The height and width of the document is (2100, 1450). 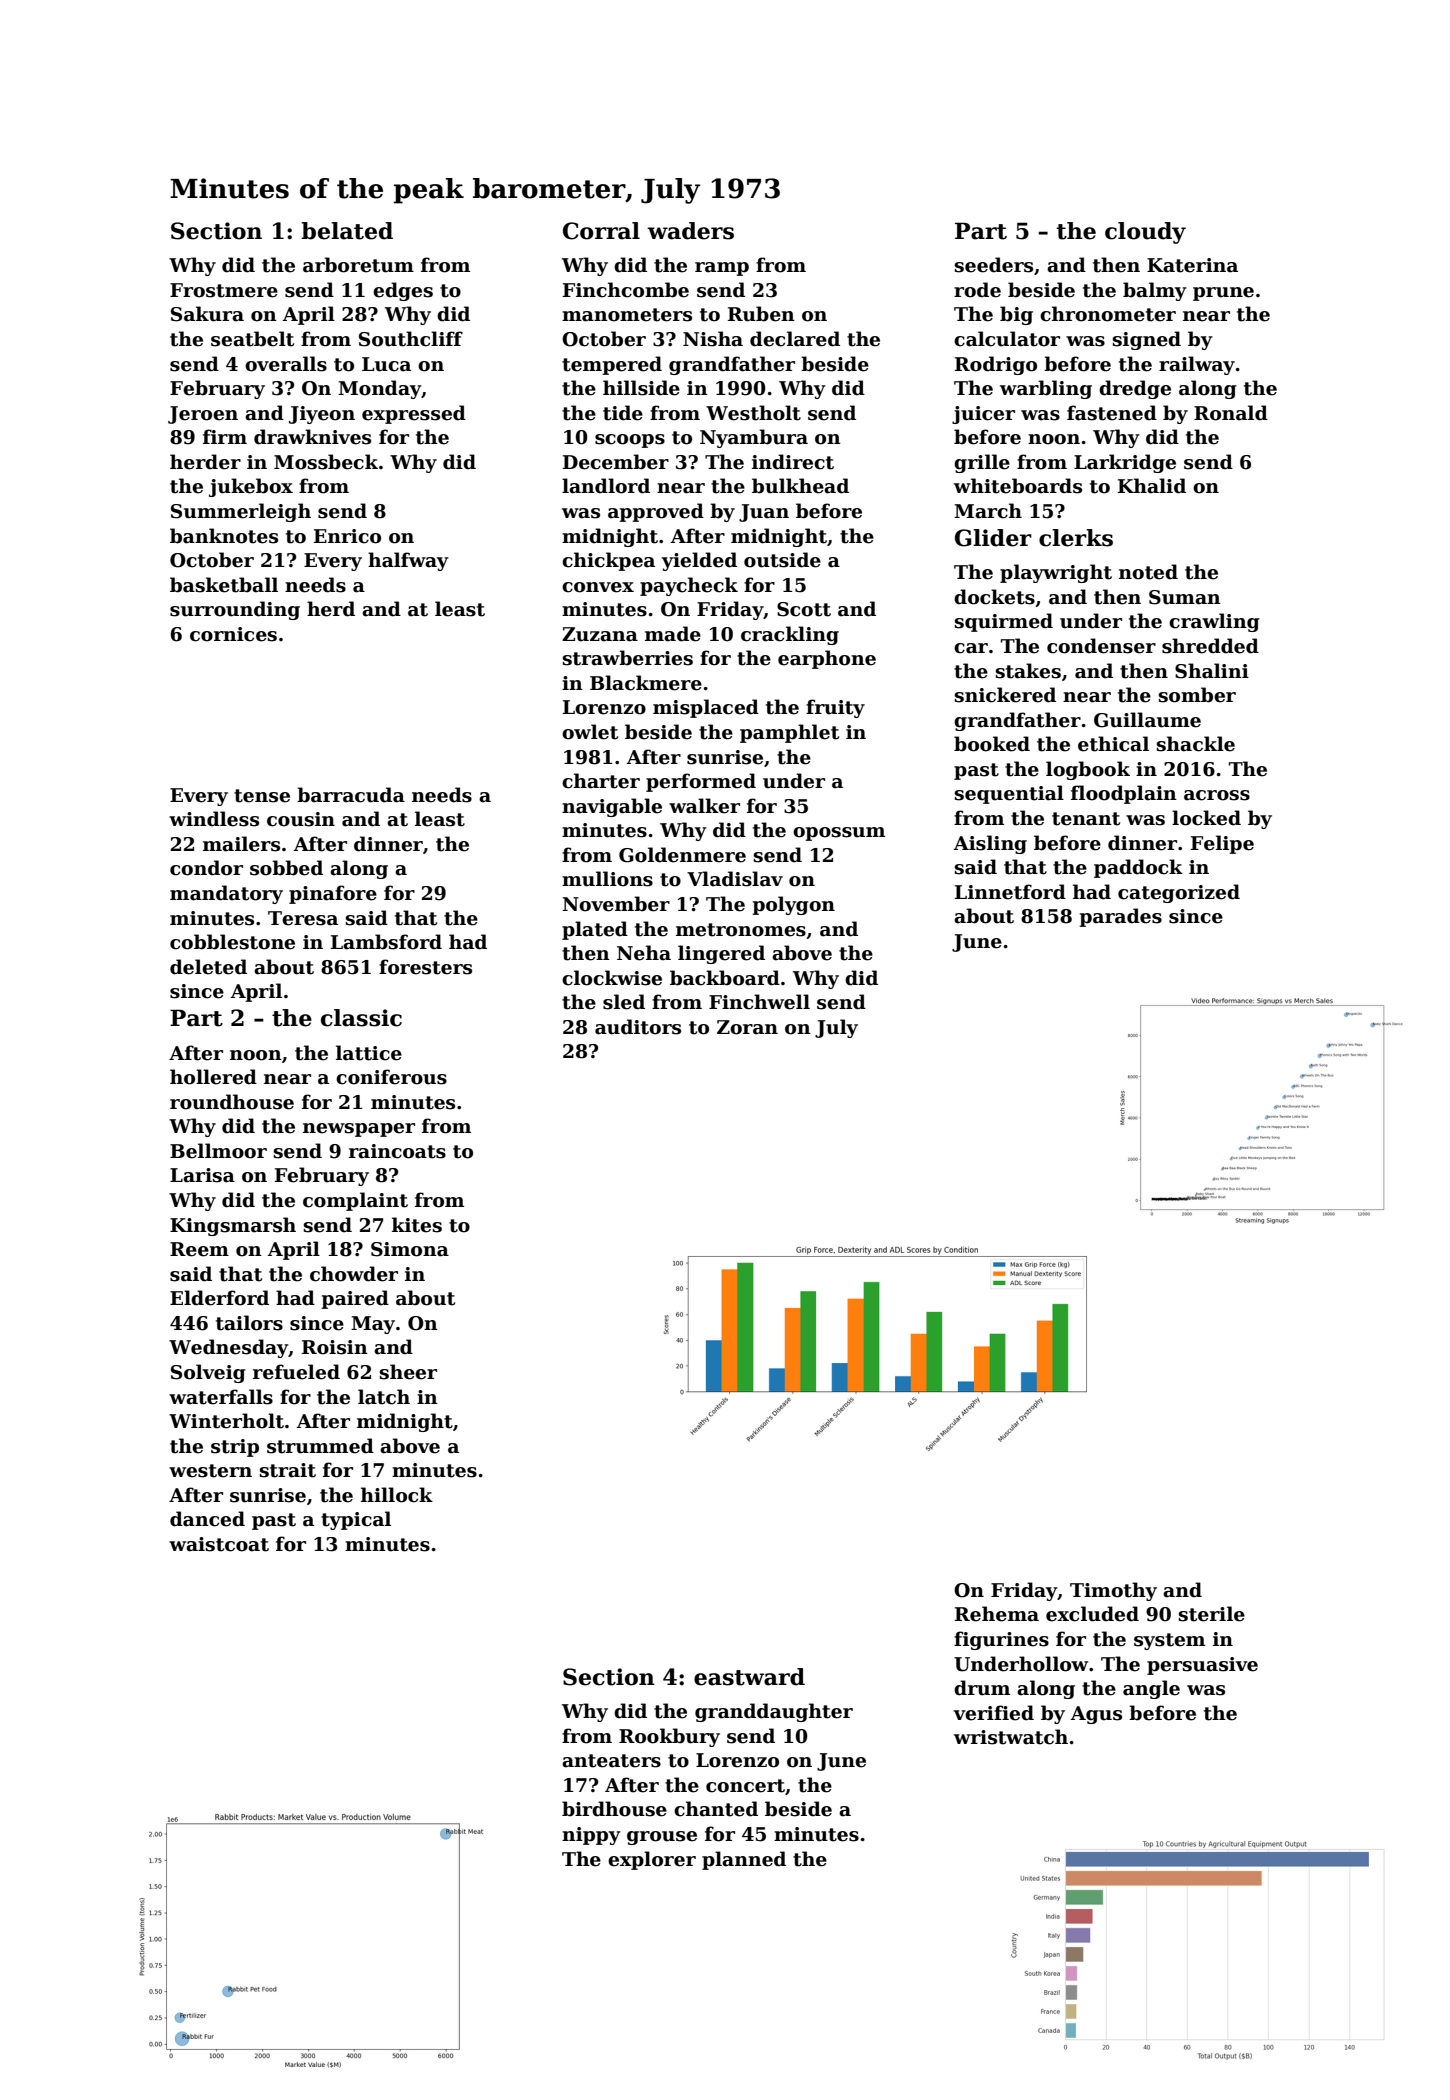 I want to click on Ronald, so click(x=1231, y=413).
